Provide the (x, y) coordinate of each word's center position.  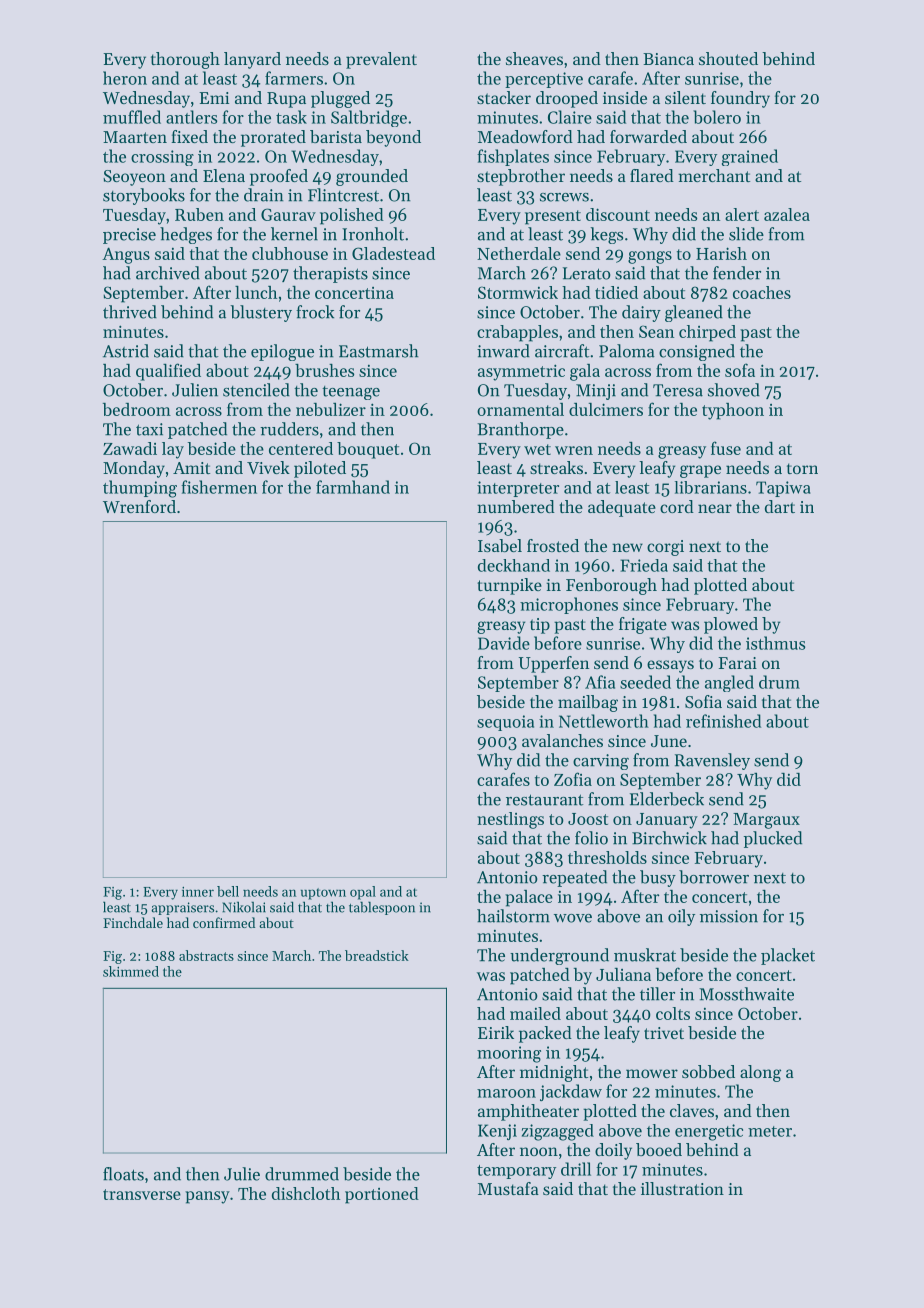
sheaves (534, 58)
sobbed (708, 1071)
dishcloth (306, 1193)
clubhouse (290, 253)
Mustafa (508, 1188)
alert (742, 214)
